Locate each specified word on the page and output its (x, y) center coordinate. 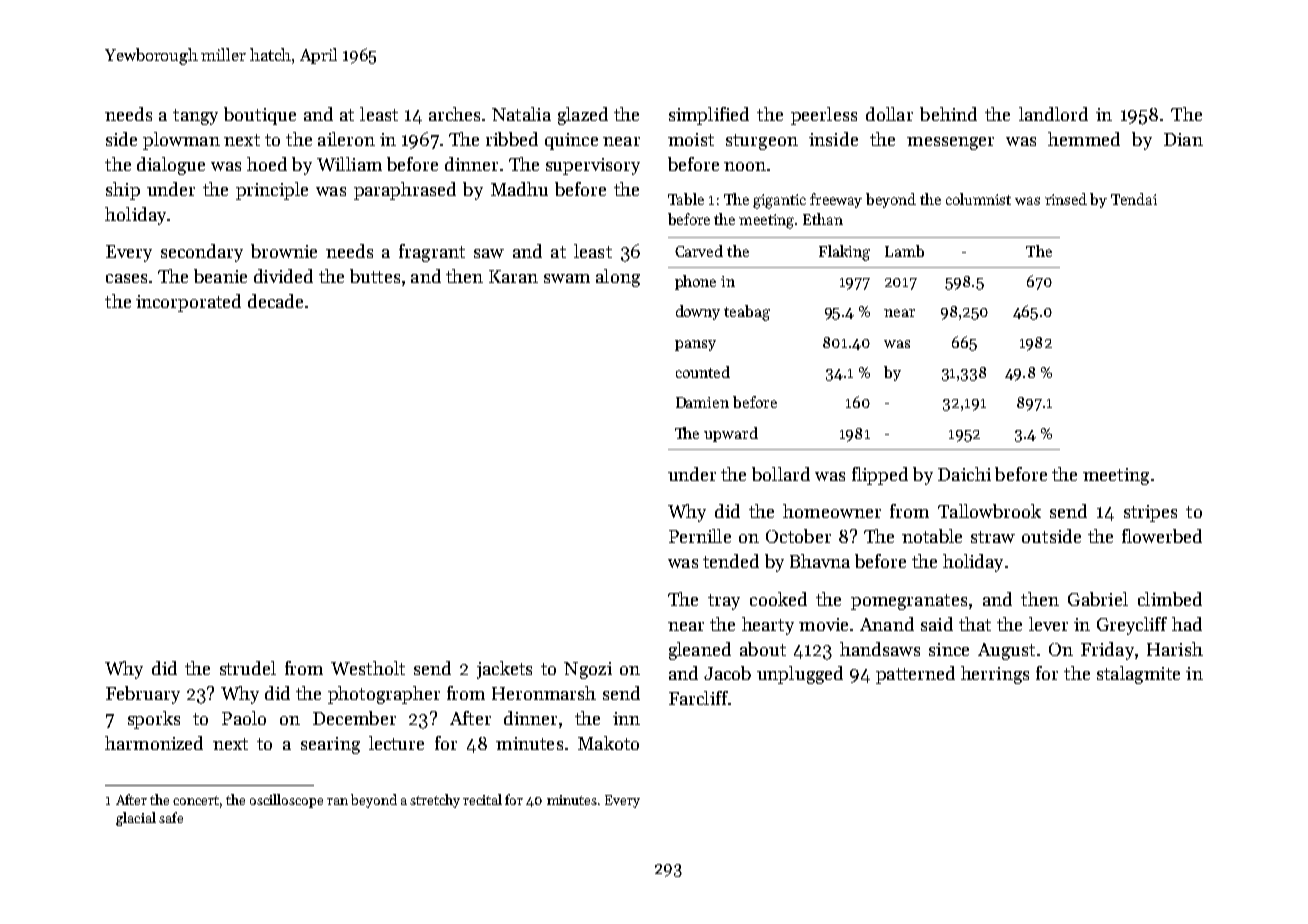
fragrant (432, 253)
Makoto (608, 743)
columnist (978, 199)
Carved (699, 251)
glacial (136, 819)
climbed (1170, 599)
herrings (995, 675)
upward (731, 434)
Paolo (244, 718)
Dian (1183, 139)
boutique (260, 116)
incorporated (188, 303)
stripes (1150, 513)
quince (571, 141)
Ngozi (588, 670)
